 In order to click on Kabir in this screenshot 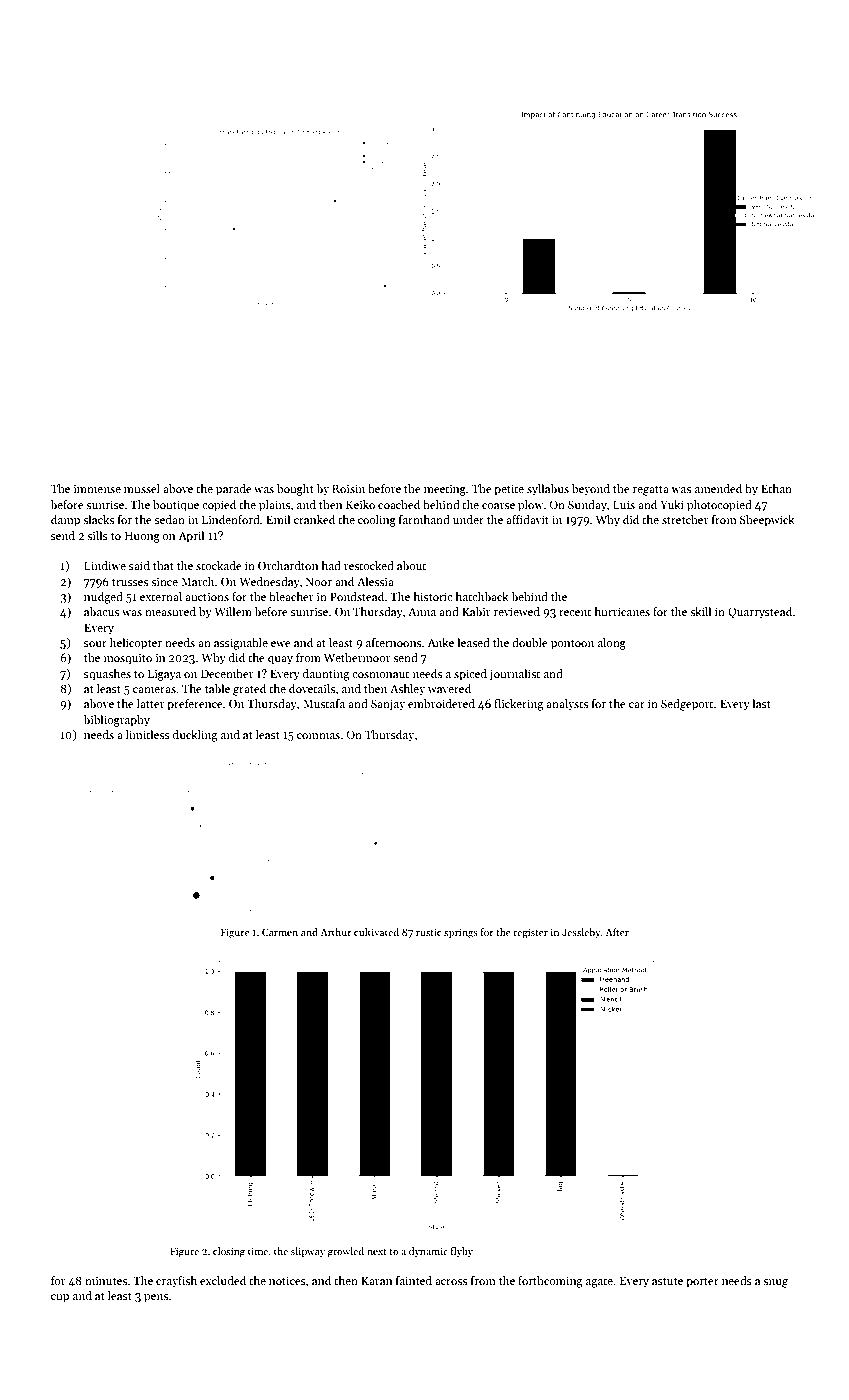, I will do `click(476, 611)`.
